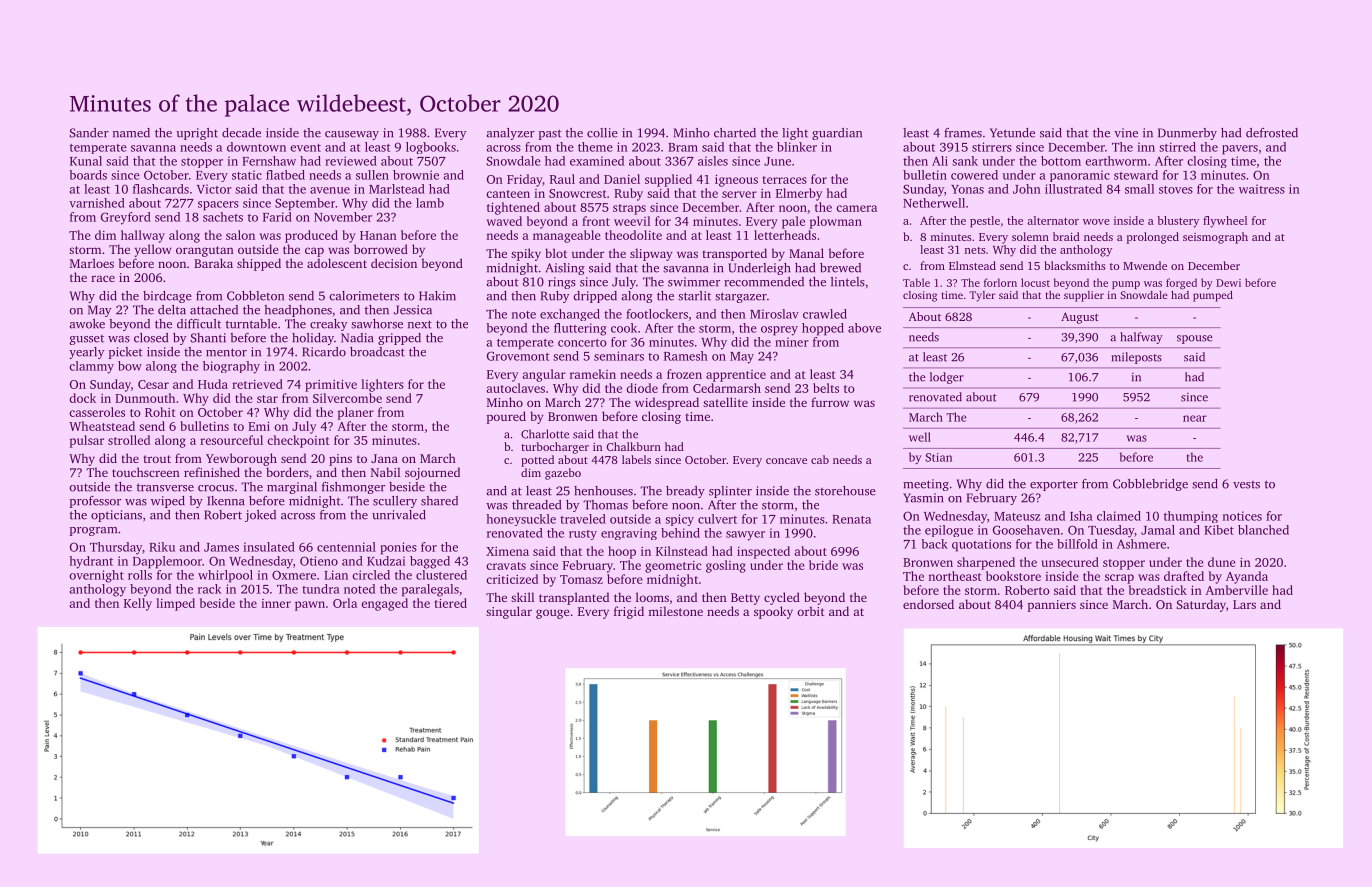  Describe the element at coordinates (515, 388) in the screenshot. I see `autoclaves` at that location.
